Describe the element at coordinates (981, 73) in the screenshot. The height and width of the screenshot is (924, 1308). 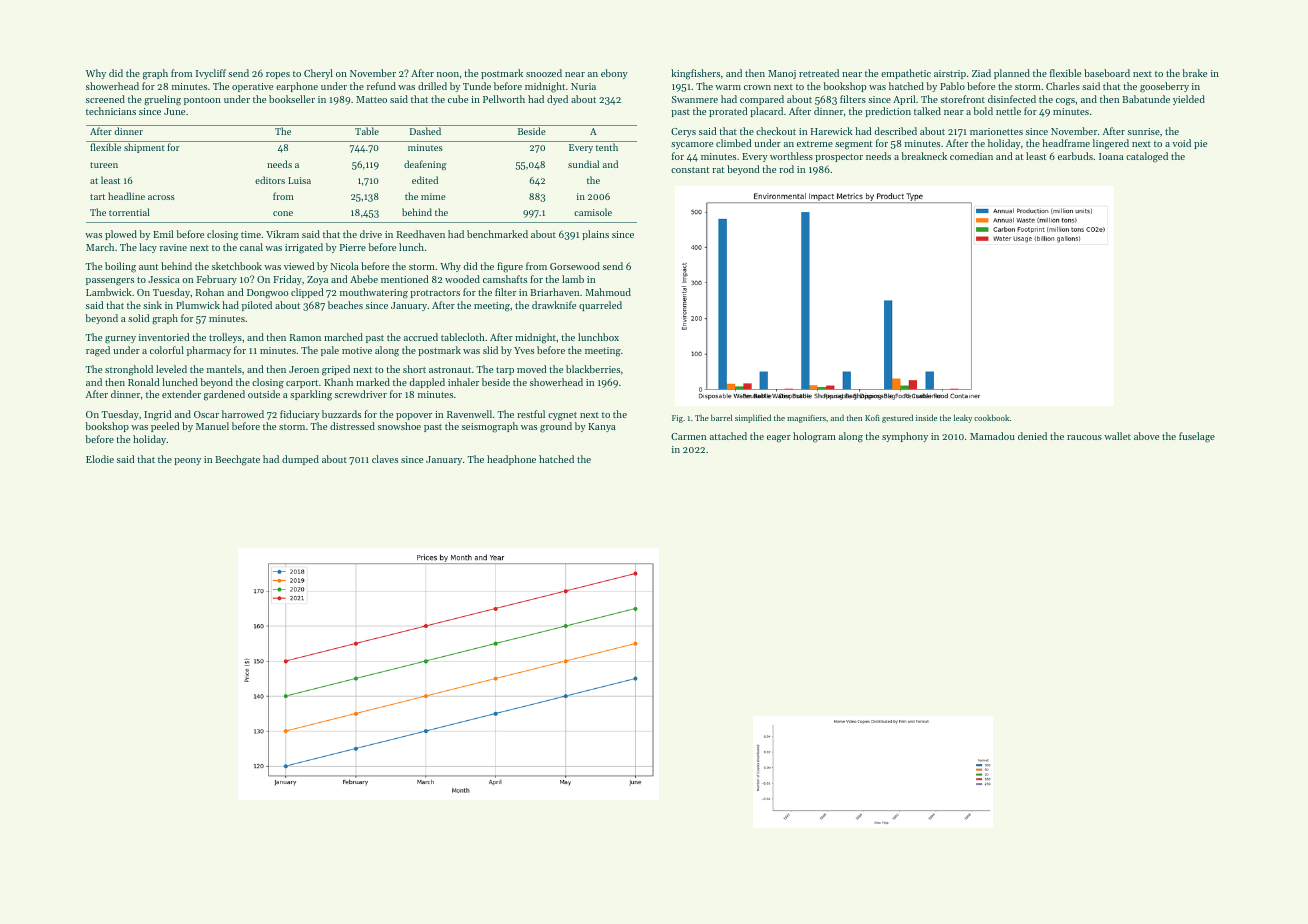
I see `Ziad` at that location.
